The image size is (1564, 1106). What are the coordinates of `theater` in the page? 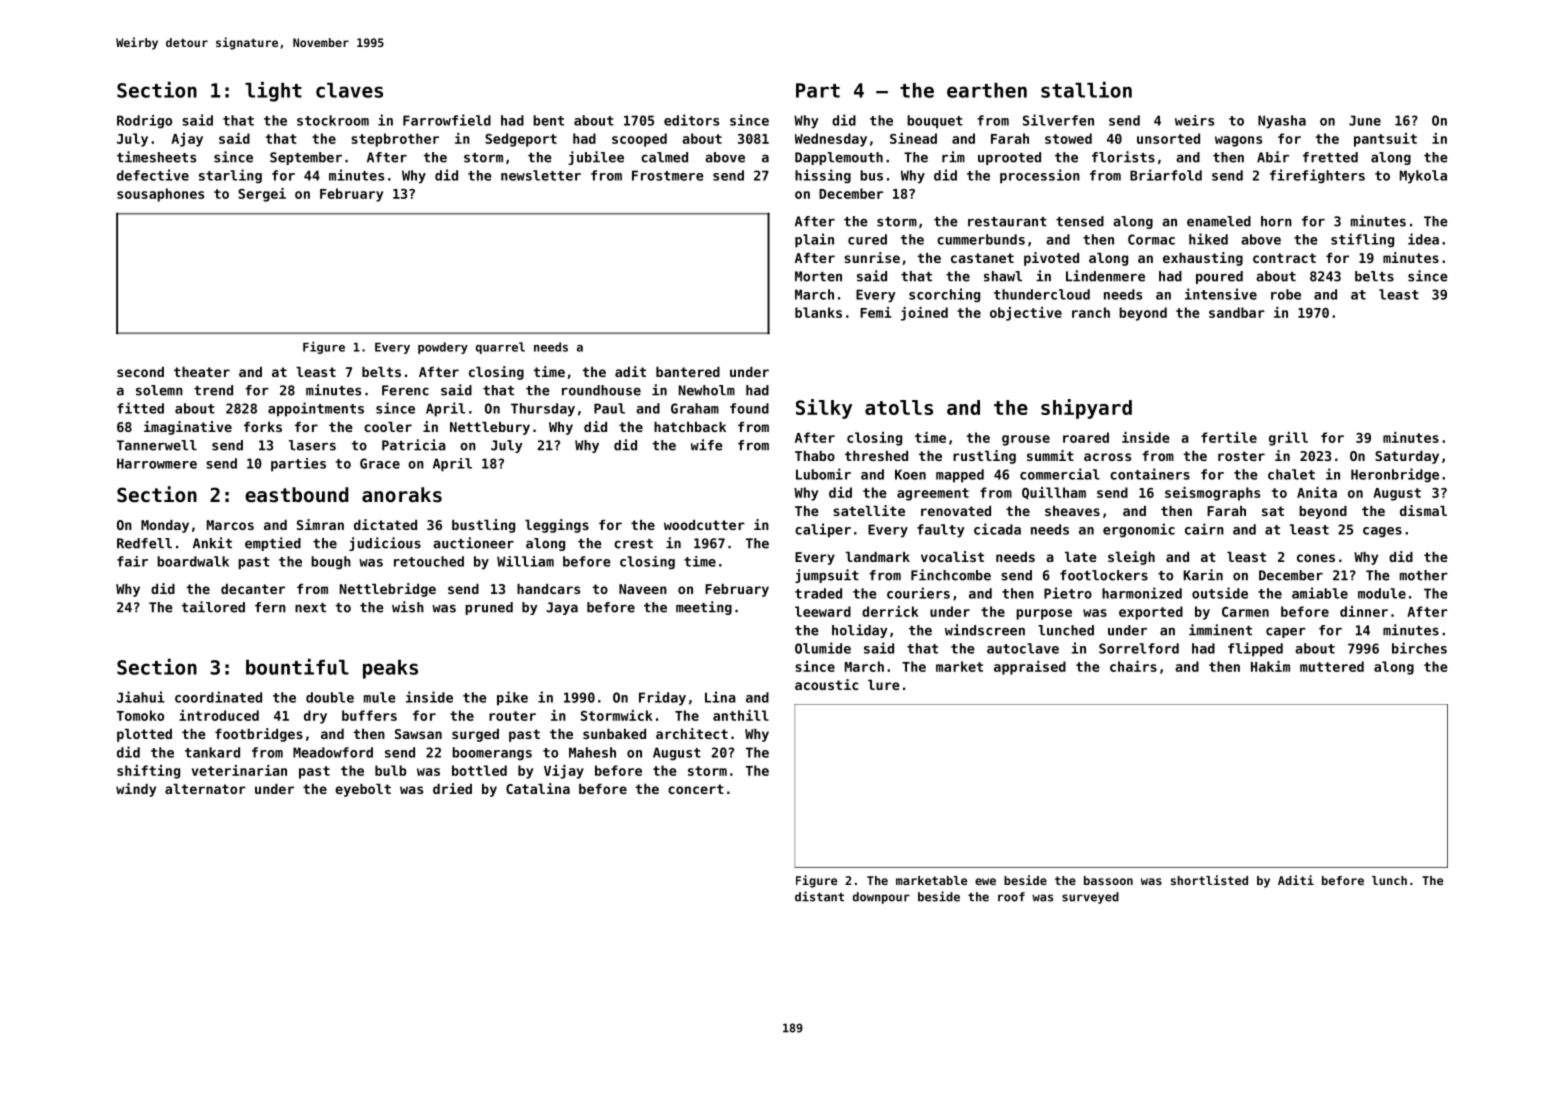 It's located at (202, 372).
